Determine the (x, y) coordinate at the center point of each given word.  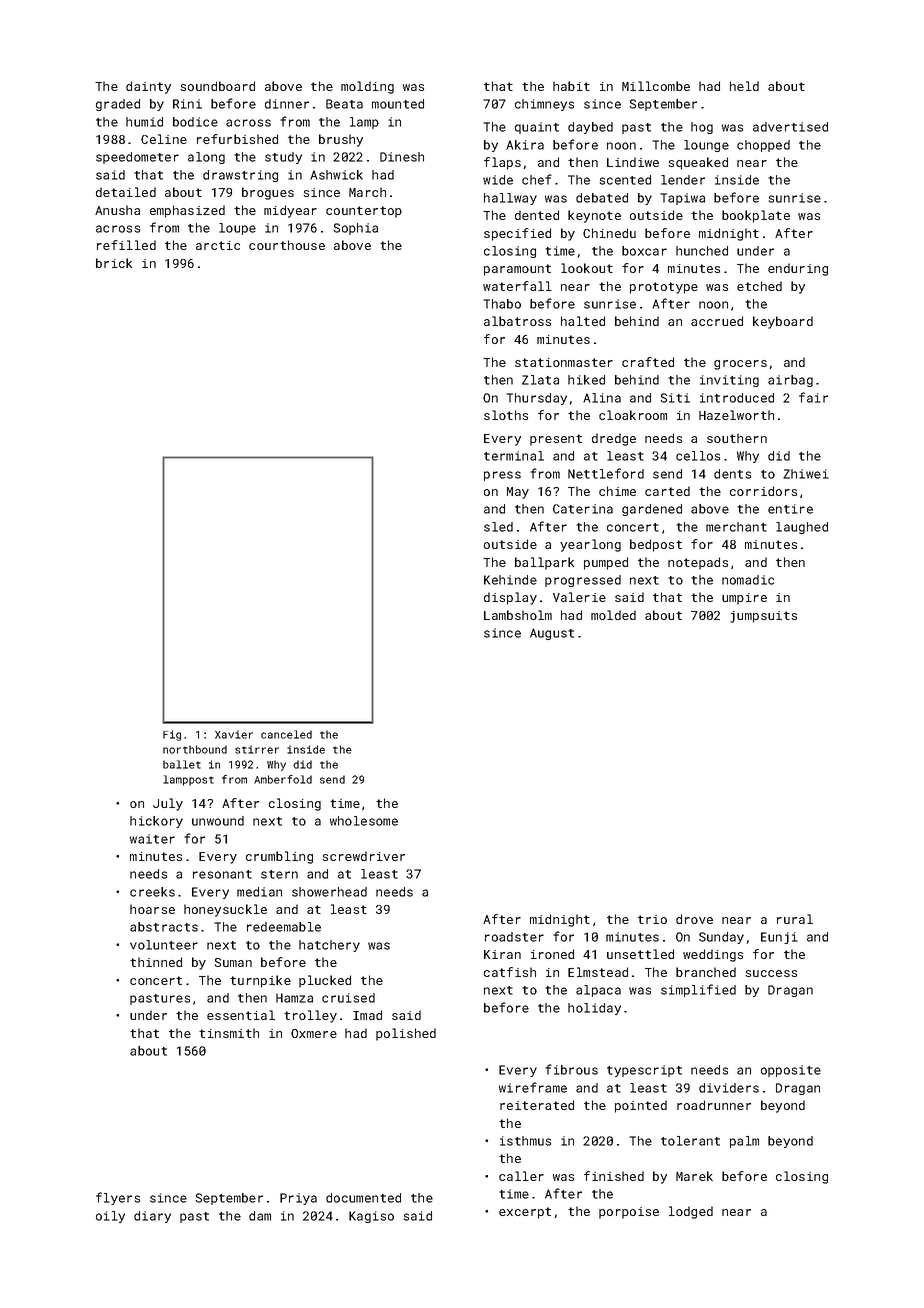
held (744, 86)
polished (406, 1034)
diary (152, 1217)
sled (498, 527)
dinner (287, 104)
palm (744, 1142)
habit (571, 86)
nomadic (748, 580)
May (518, 493)
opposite (791, 1071)
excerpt (525, 1213)
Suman (233, 962)
